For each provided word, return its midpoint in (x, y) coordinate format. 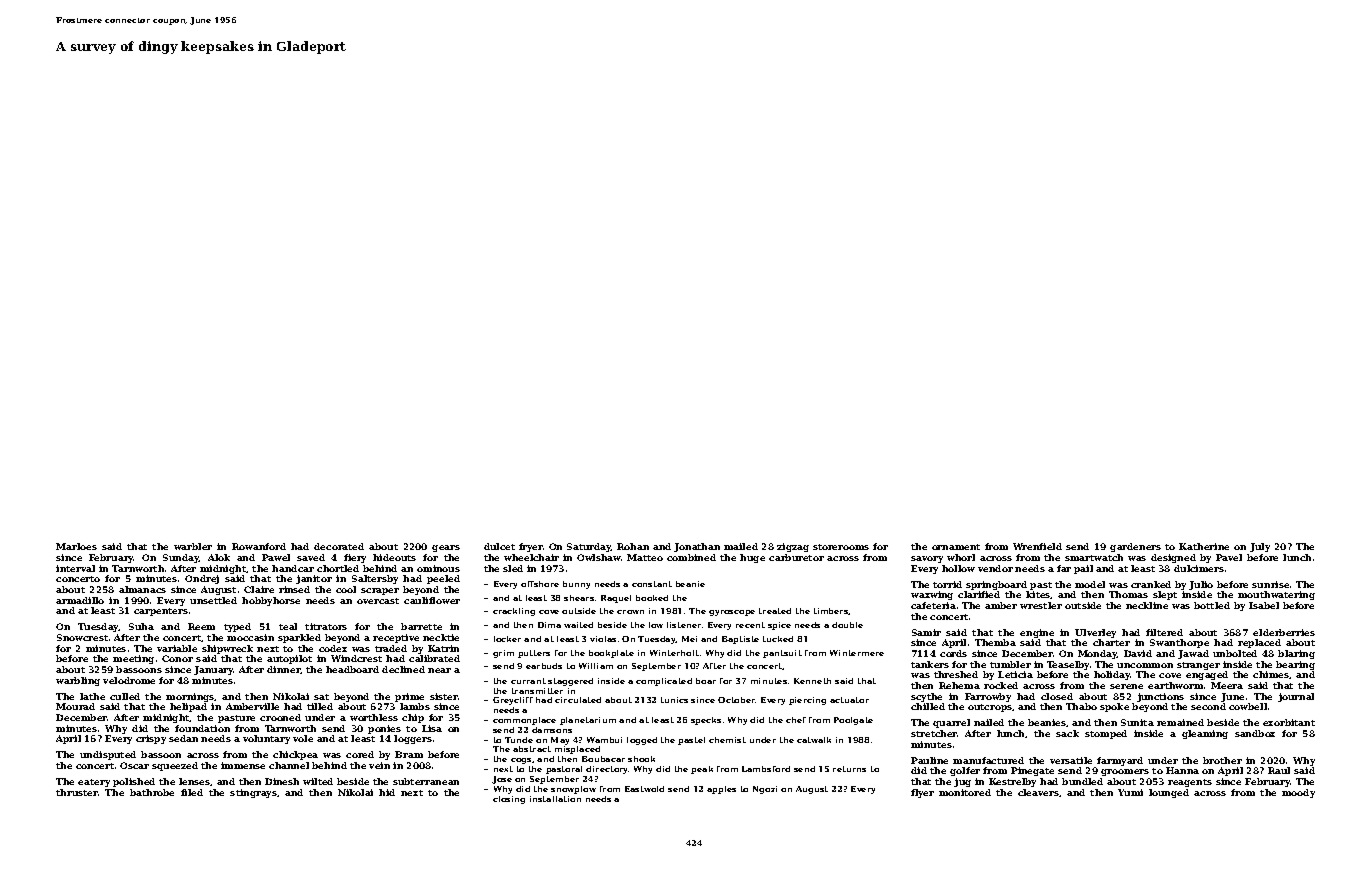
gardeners (1135, 547)
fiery (355, 558)
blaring (1296, 654)
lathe (92, 696)
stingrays (253, 793)
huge (752, 558)
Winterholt (674, 653)
